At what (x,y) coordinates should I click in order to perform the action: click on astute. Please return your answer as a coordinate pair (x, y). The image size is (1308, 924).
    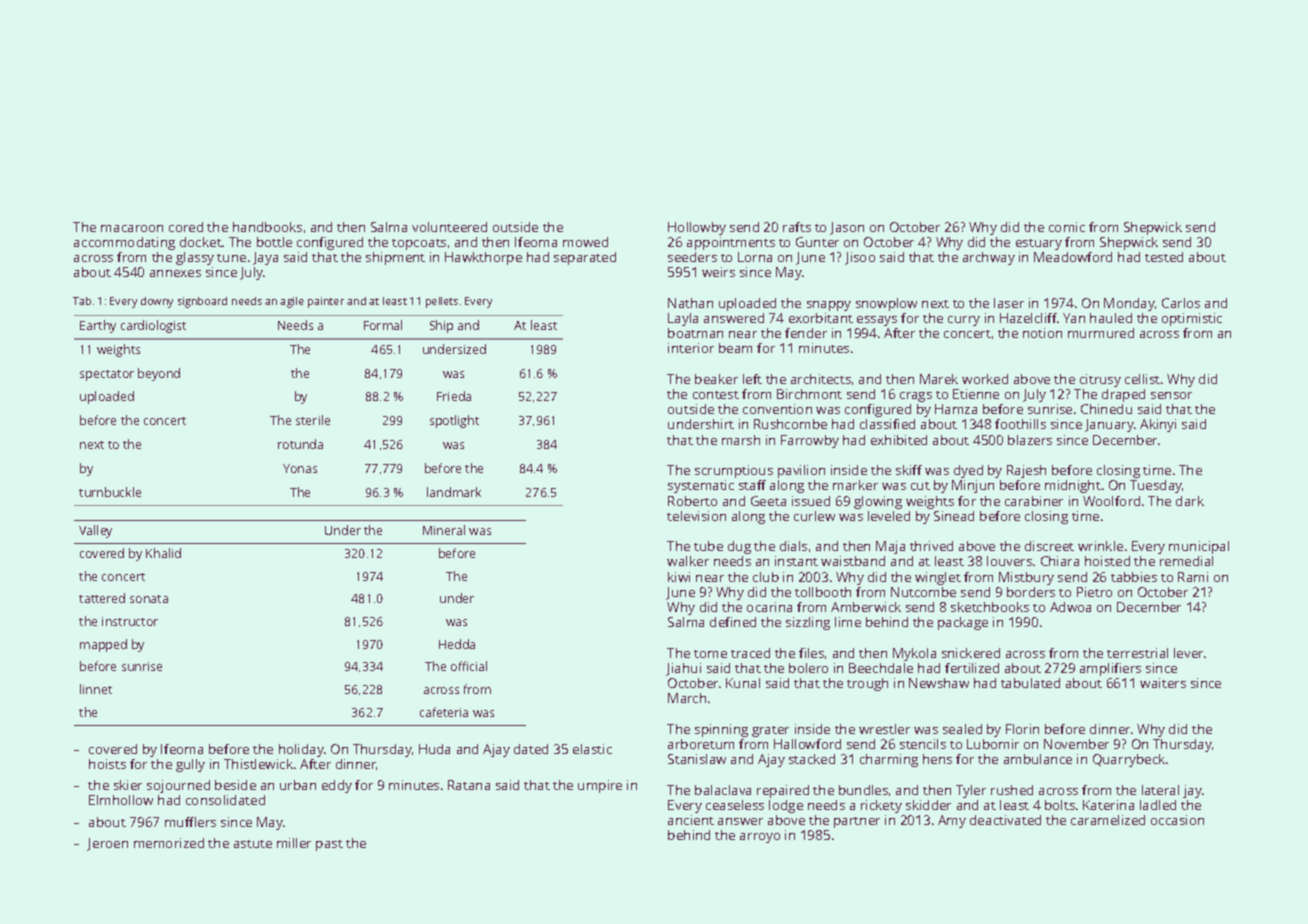
    Looking at the image, I should click on (253, 844).
